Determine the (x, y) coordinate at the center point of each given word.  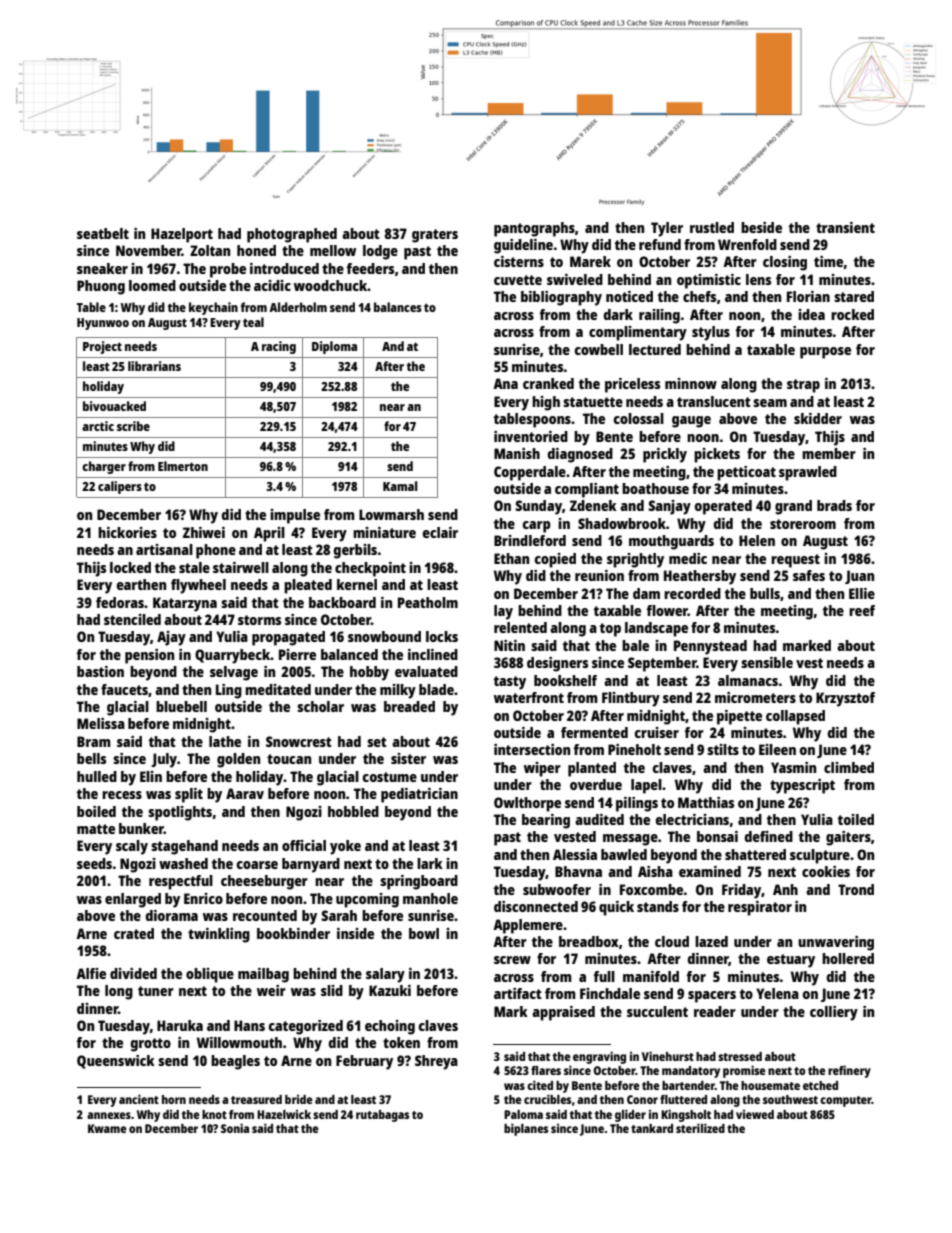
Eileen (777, 749)
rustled (712, 227)
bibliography (561, 298)
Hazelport (182, 235)
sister (408, 758)
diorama (172, 915)
